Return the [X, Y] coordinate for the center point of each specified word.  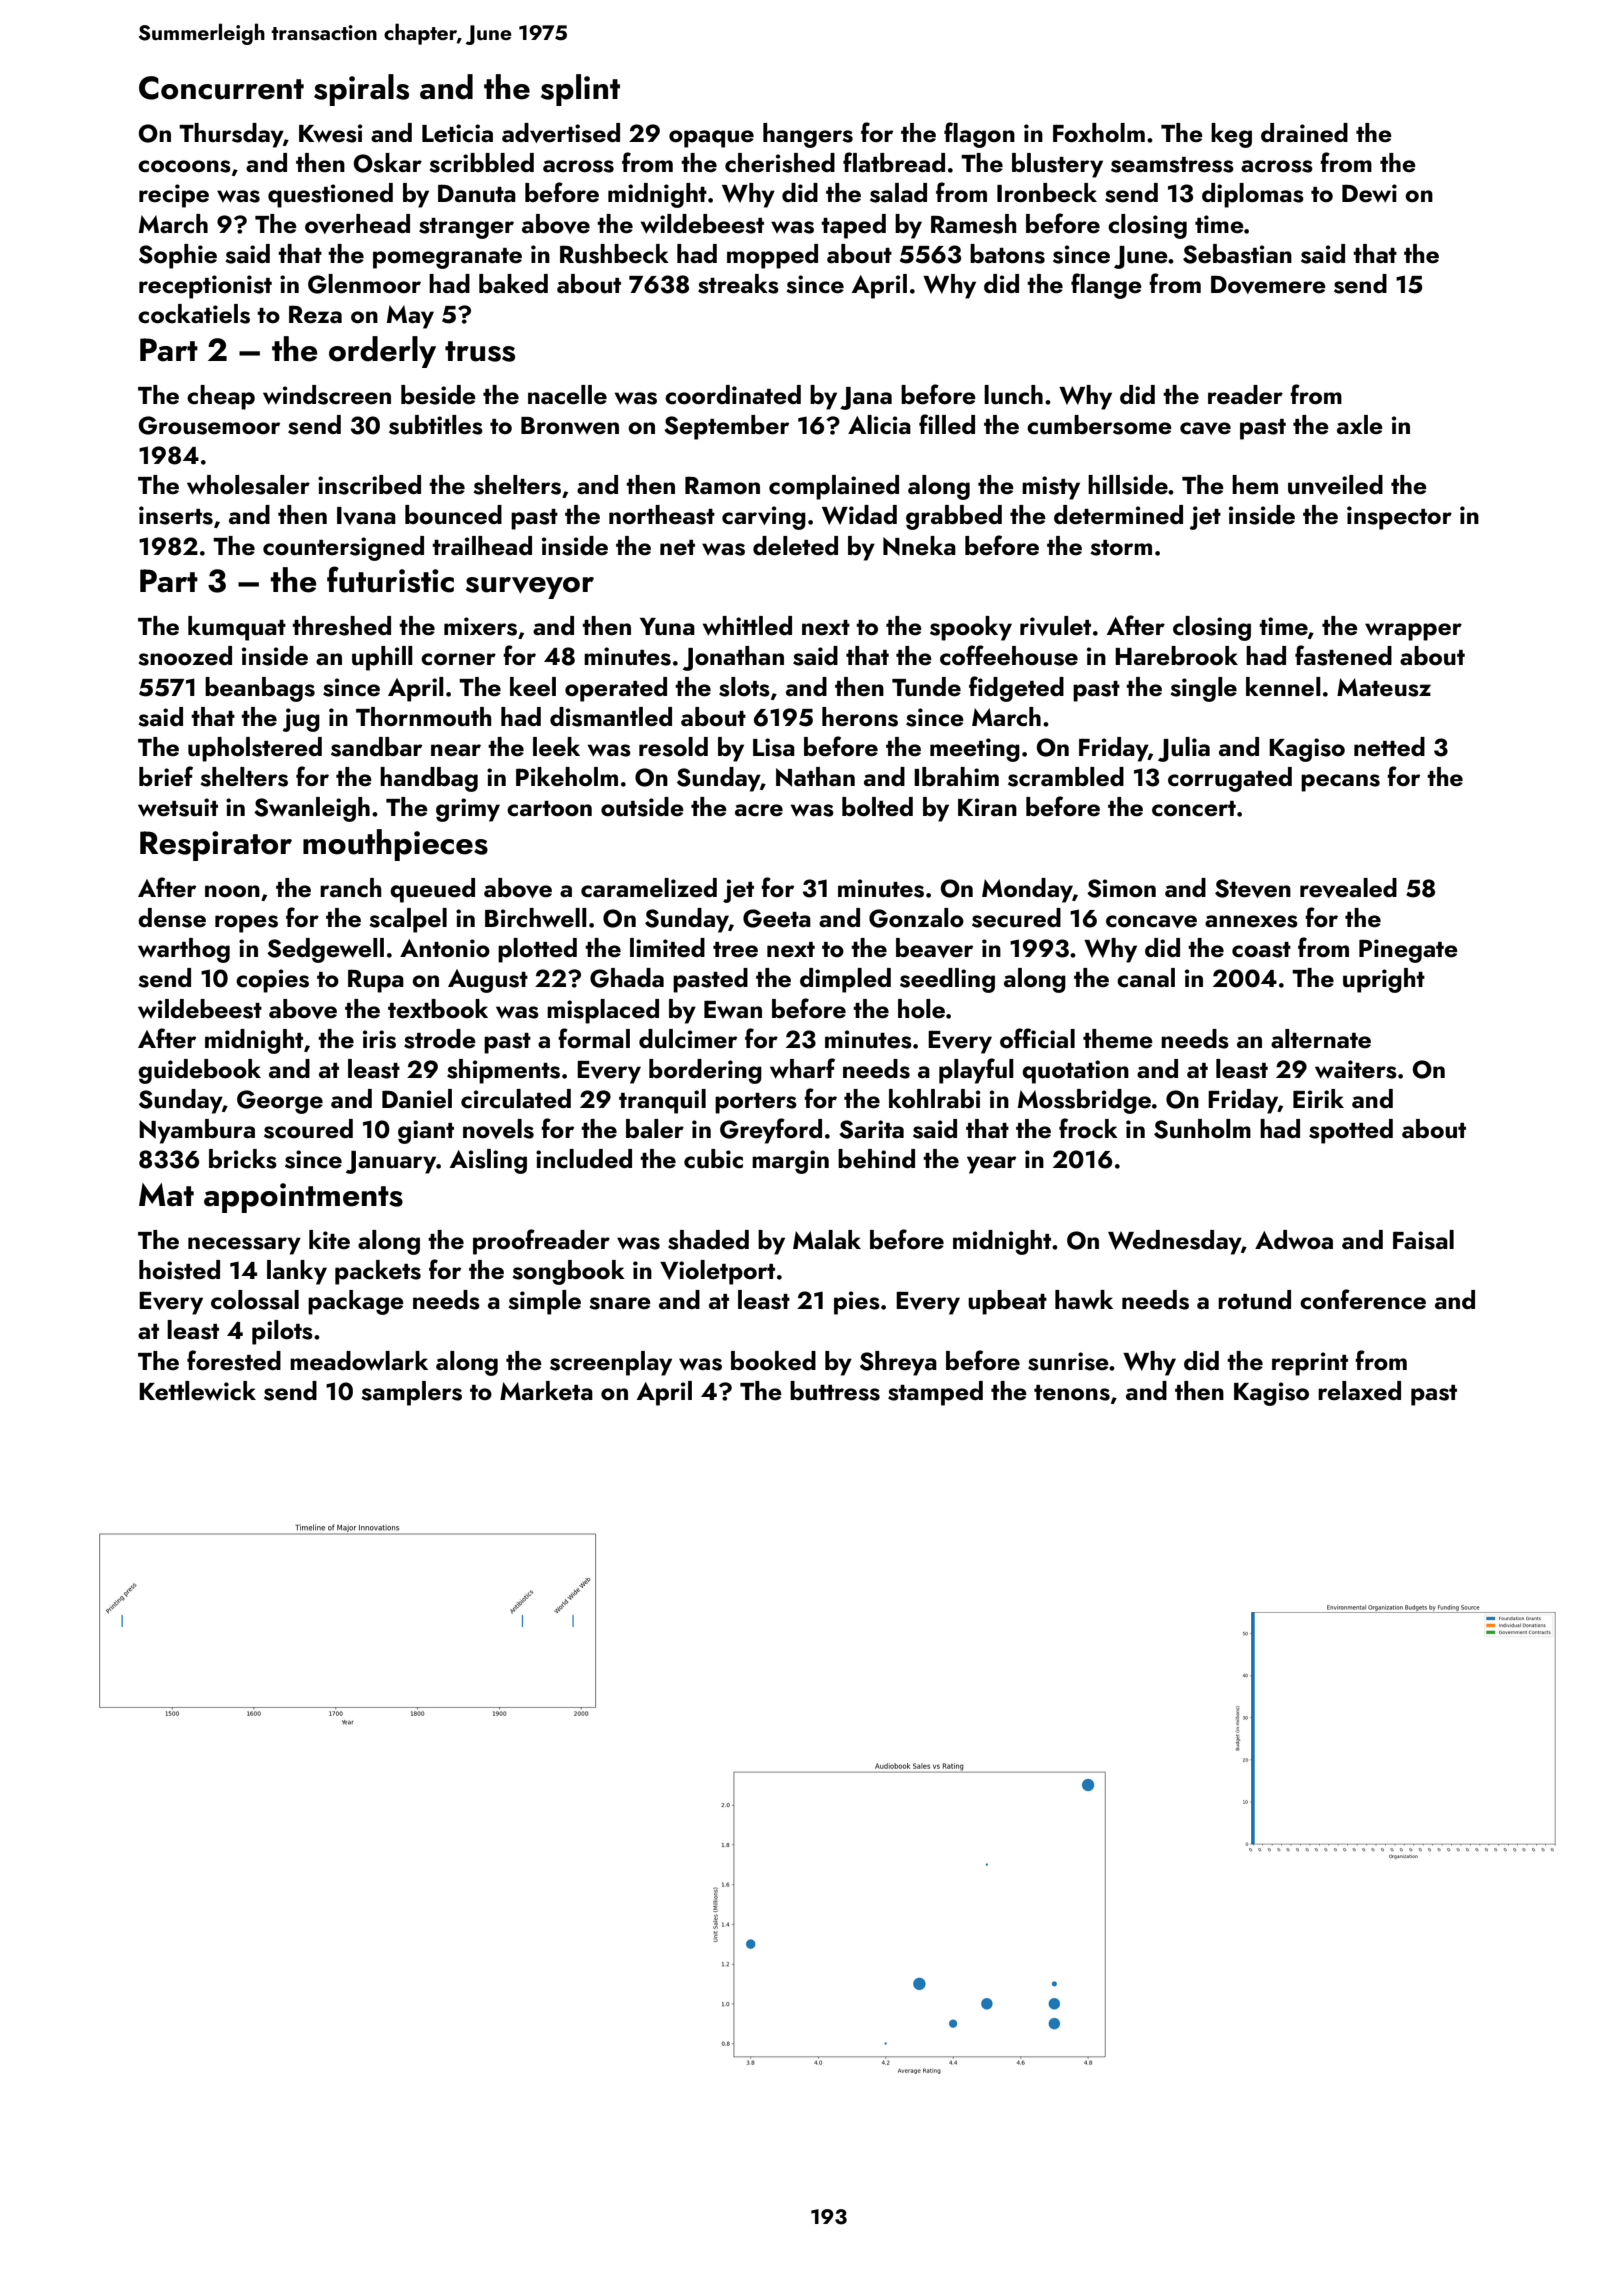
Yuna [667, 627]
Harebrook [1176, 656]
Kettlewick [197, 1391]
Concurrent [221, 88]
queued [432, 890]
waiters [1356, 1069]
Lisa [774, 747]
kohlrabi [935, 1099]
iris [379, 1039]
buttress [835, 1391]
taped [853, 226]
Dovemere [1268, 284]
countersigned [343, 548]
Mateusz [1384, 687]
